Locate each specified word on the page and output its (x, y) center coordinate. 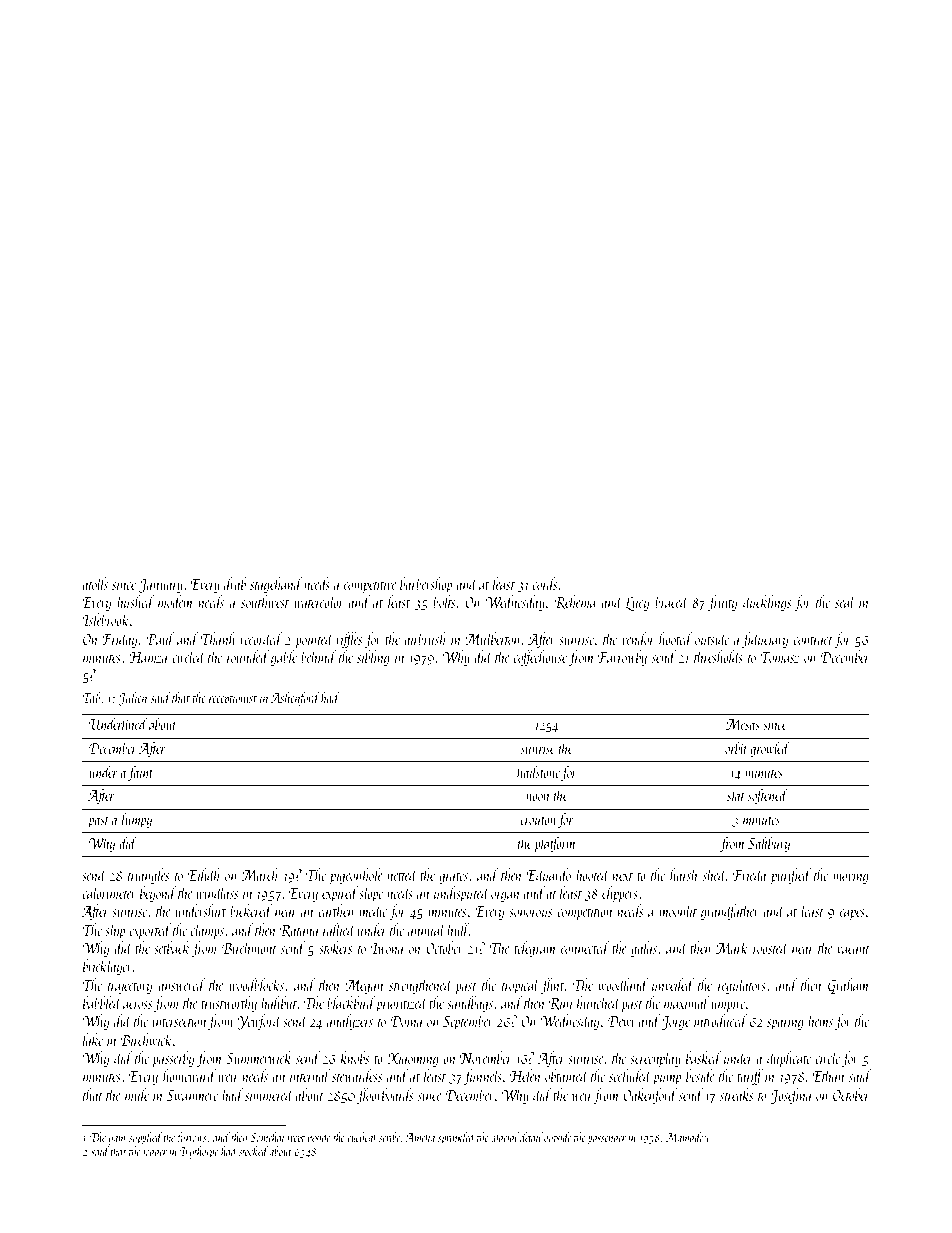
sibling (373, 658)
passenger (606, 1140)
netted (402, 874)
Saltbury (769, 844)
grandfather (730, 912)
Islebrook (105, 619)
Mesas (743, 724)
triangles (149, 876)
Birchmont (249, 947)
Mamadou (687, 1137)
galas (644, 949)
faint (140, 773)
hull (458, 929)
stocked (253, 1151)
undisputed (462, 894)
